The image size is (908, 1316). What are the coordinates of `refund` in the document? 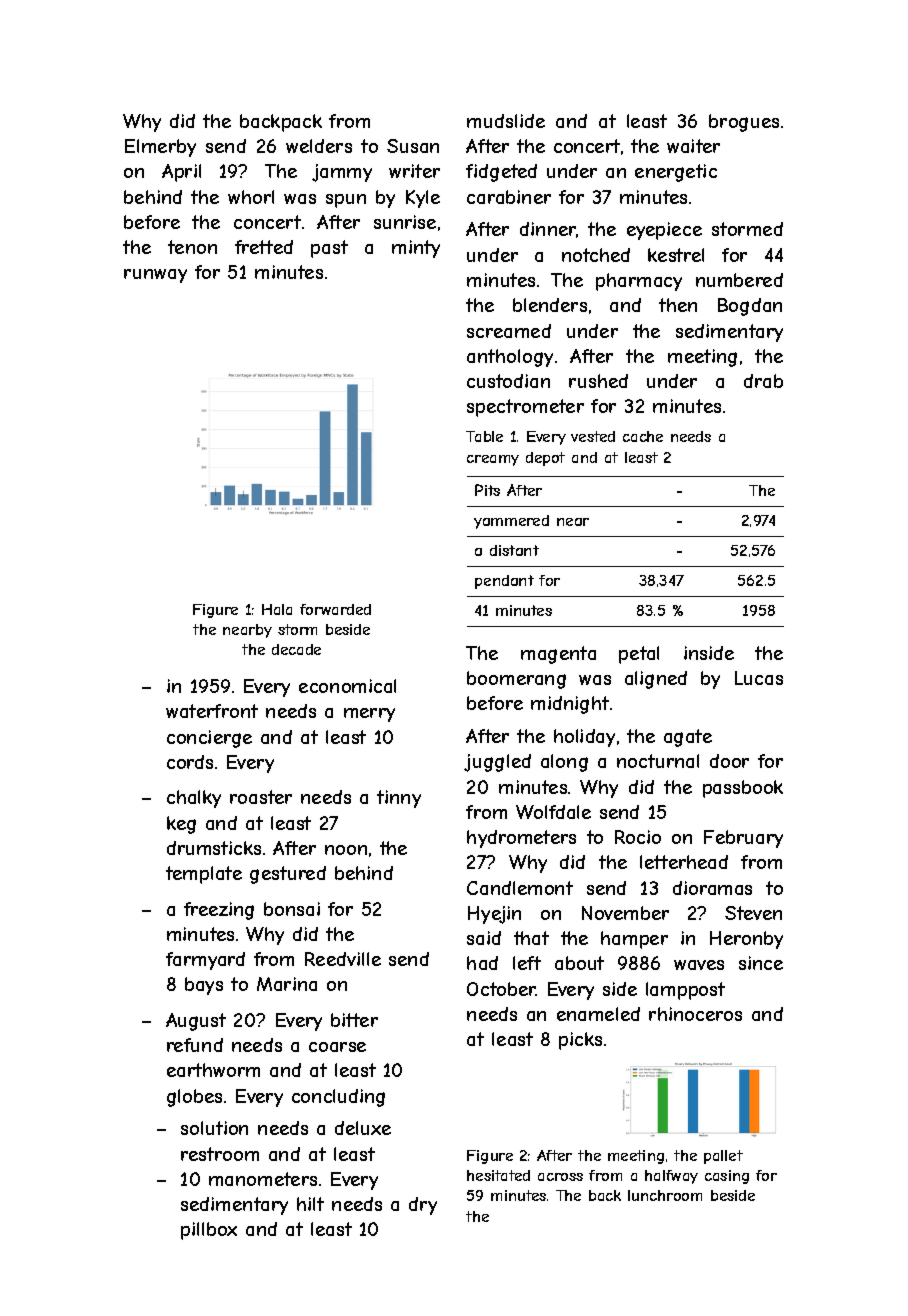 It's located at (195, 1045).
